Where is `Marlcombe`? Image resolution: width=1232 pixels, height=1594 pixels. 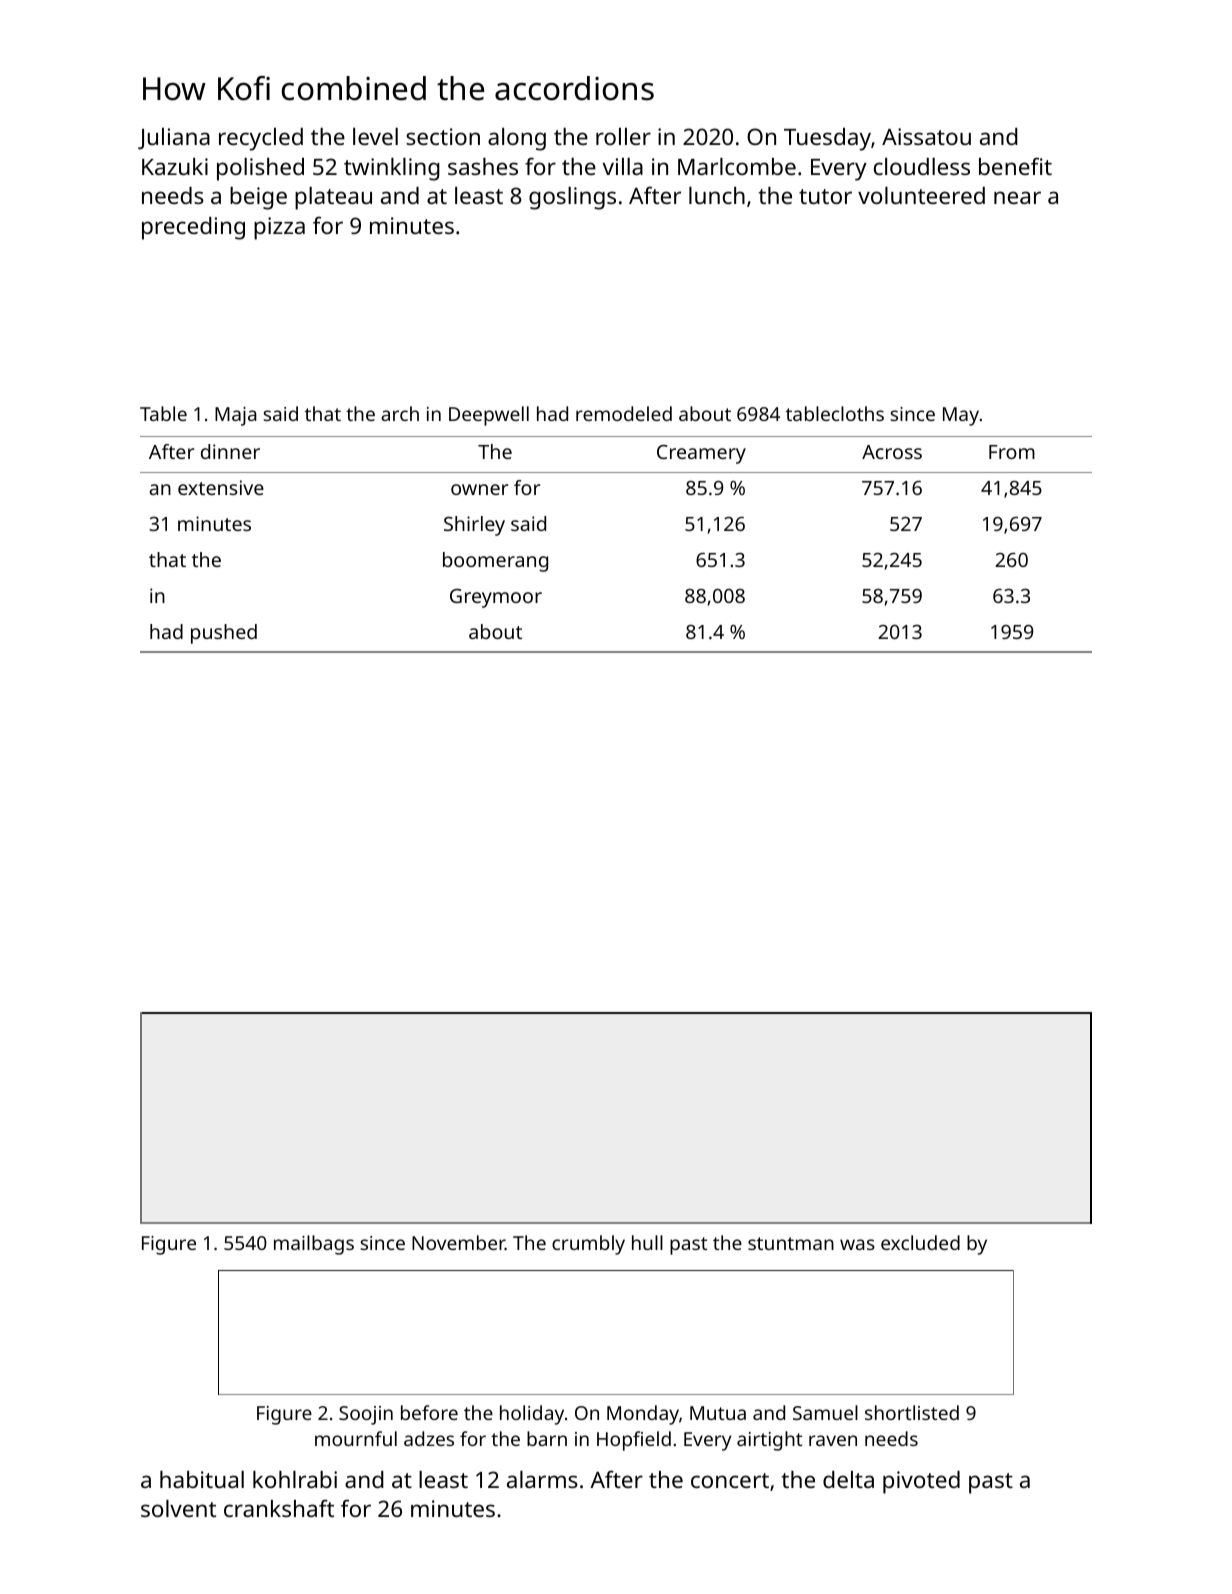
Marlcombe is located at coordinates (737, 166).
